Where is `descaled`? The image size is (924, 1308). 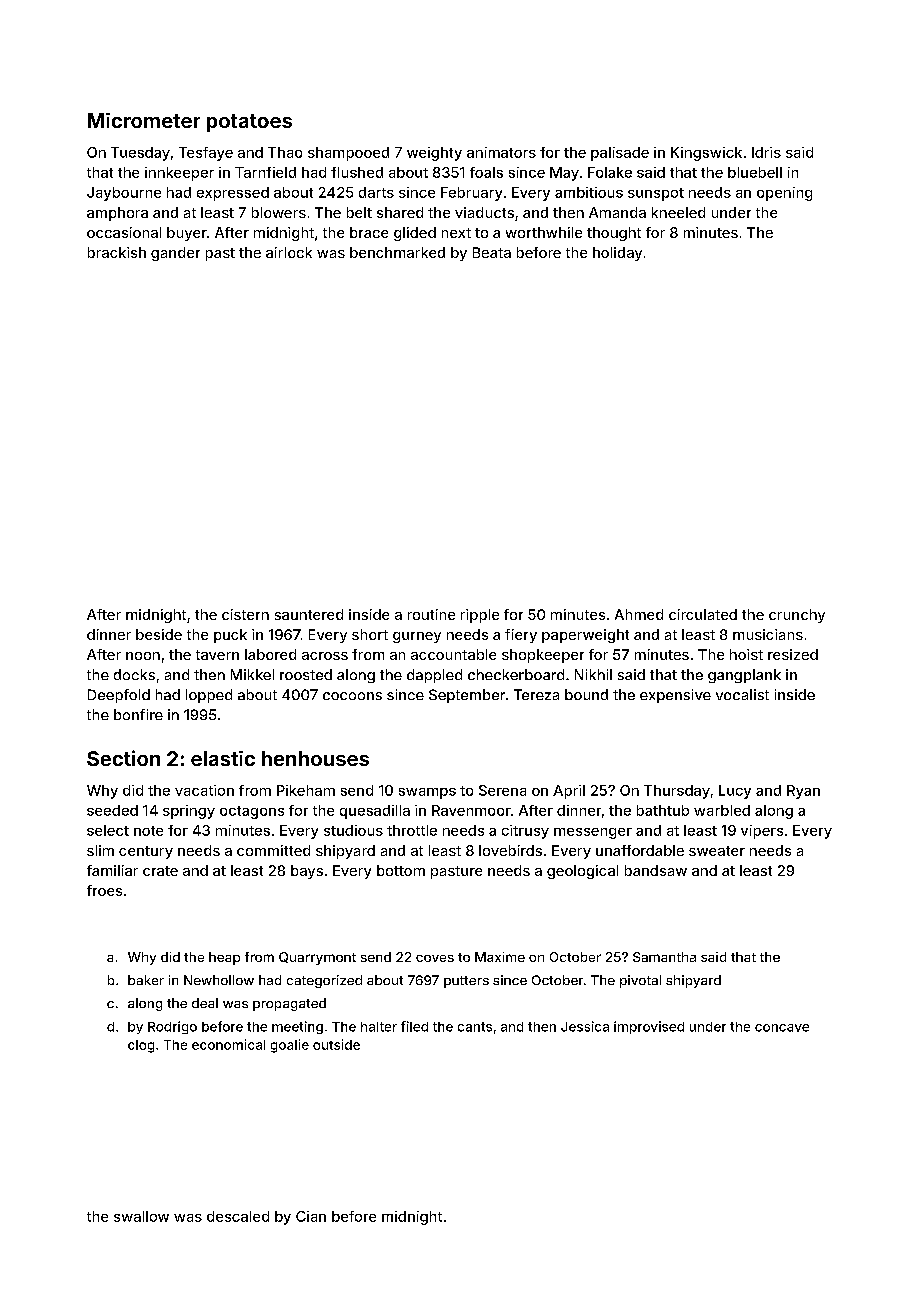
descaled is located at coordinates (238, 1216).
